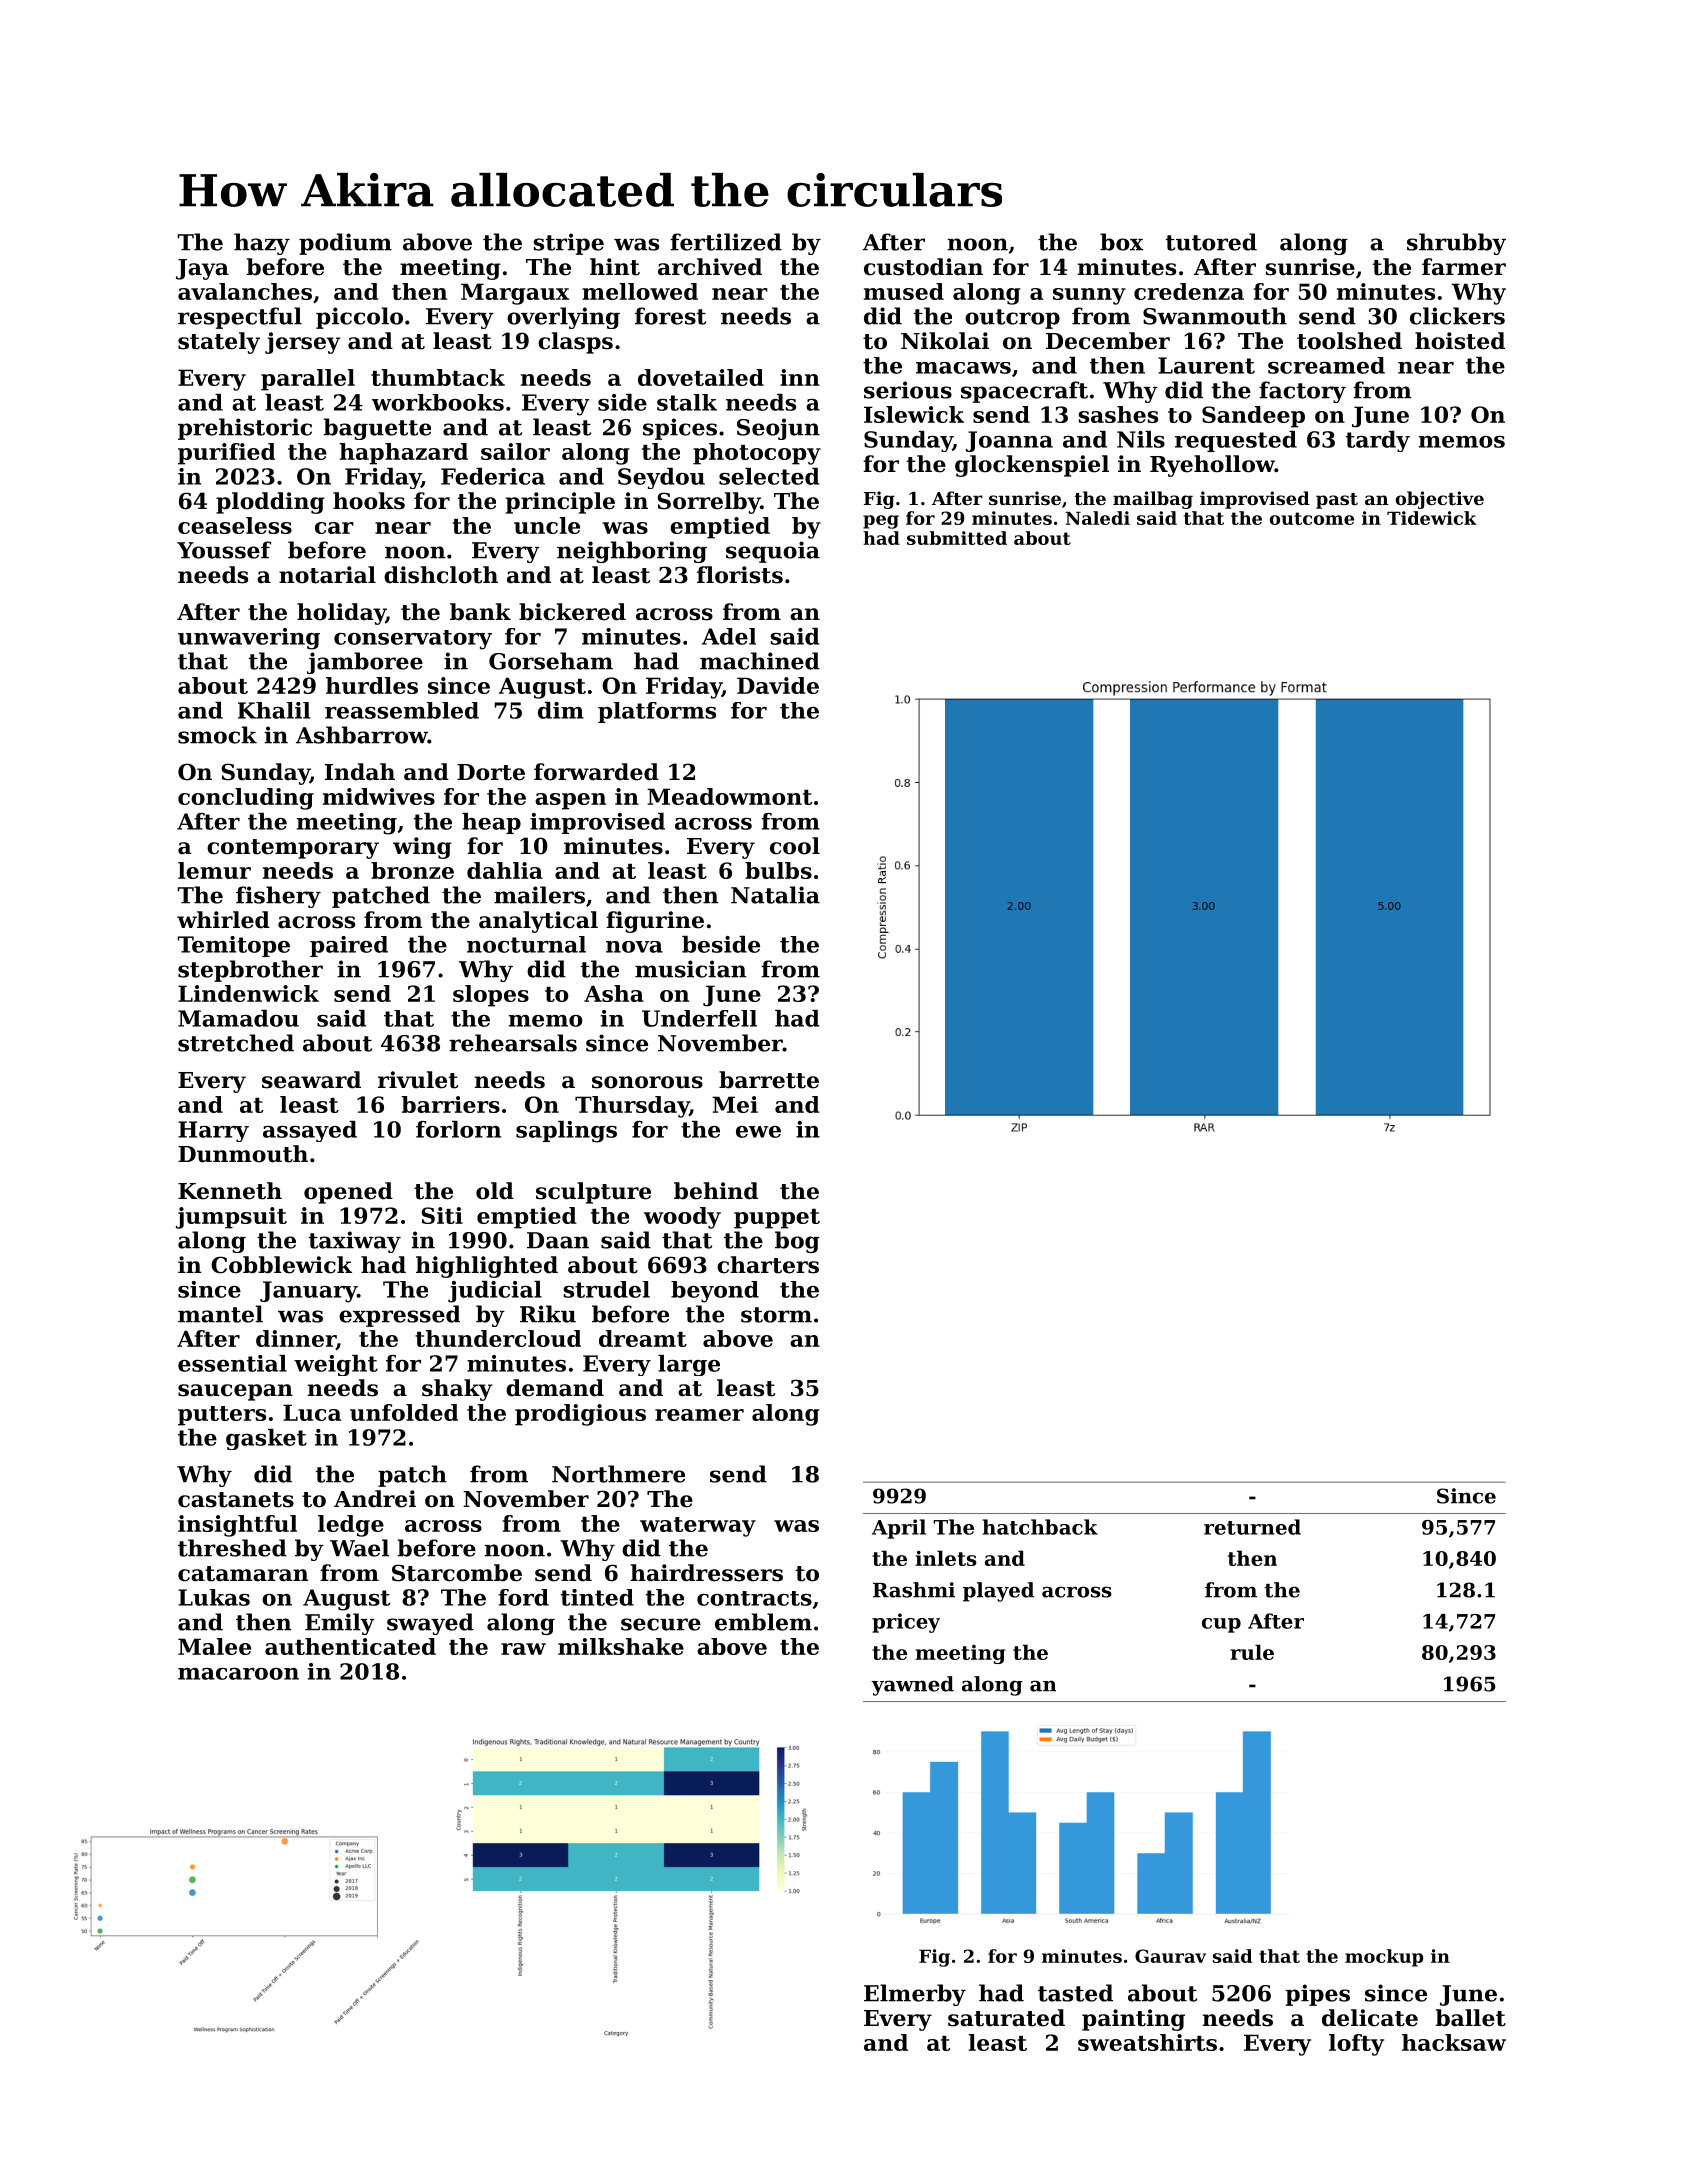  What do you see at coordinates (1040, 1527) in the image?
I see `hatchback` at bounding box center [1040, 1527].
